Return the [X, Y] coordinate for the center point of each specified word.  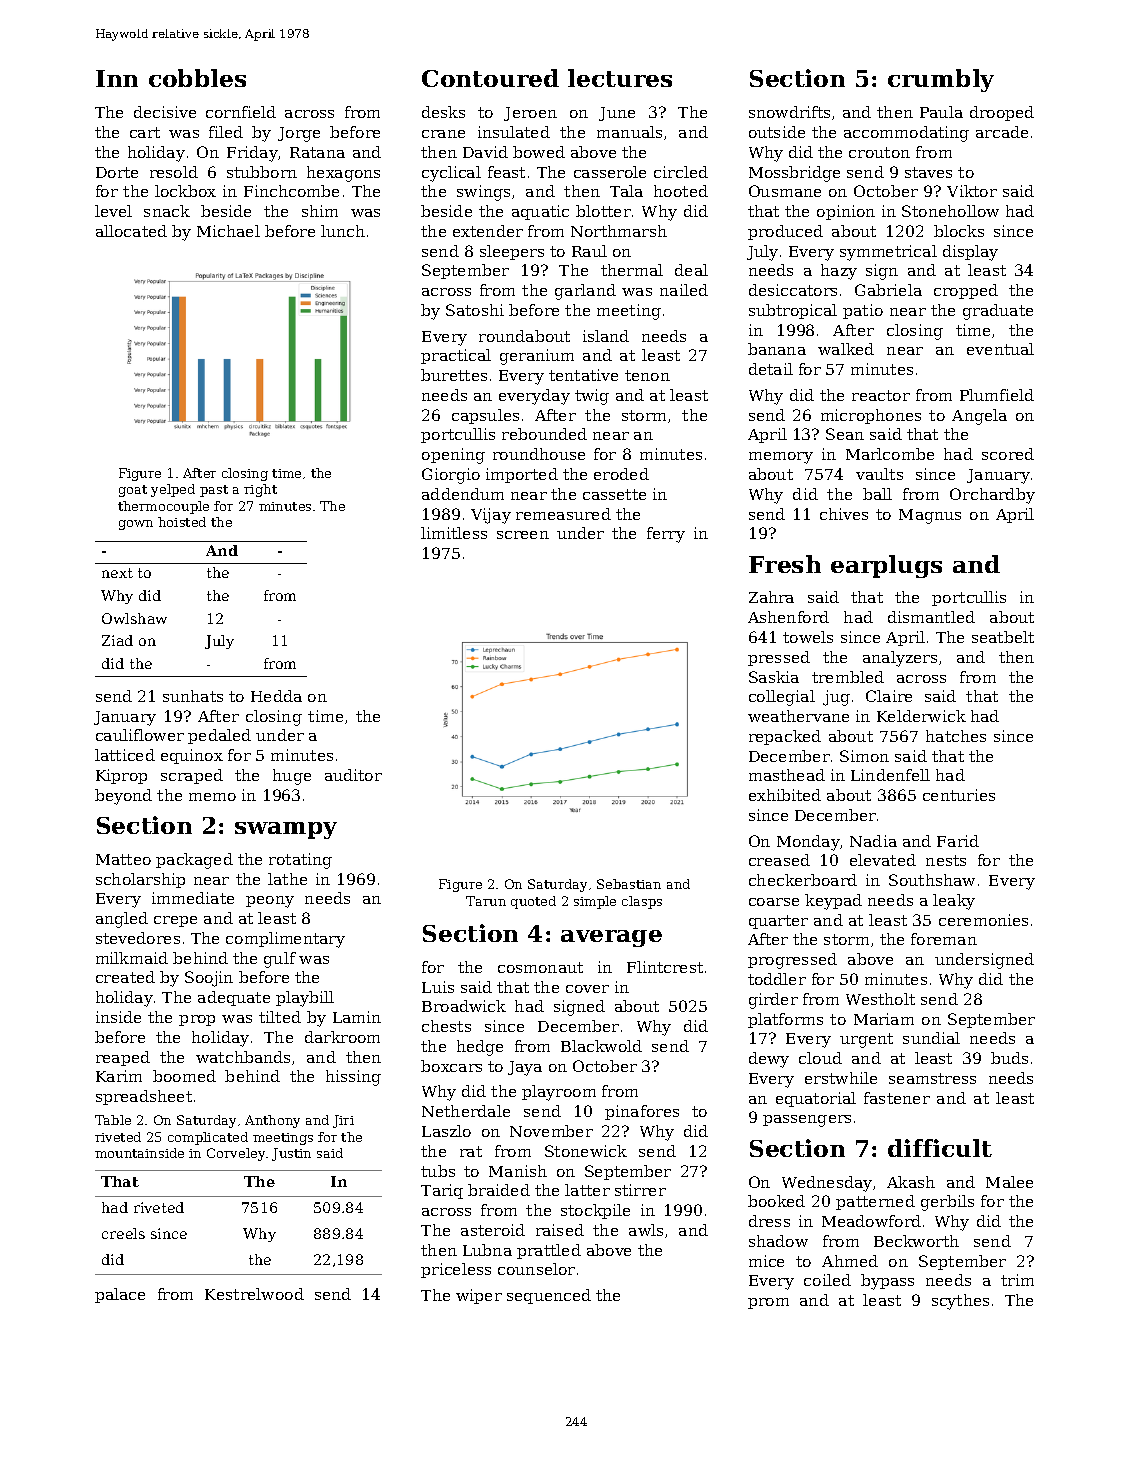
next [117, 573]
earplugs [886, 566]
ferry [666, 535]
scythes [960, 1302]
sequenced [549, 1296]
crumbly [941, 80]
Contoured [490, 78]
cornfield [241, 112]
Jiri [343, 1121]
